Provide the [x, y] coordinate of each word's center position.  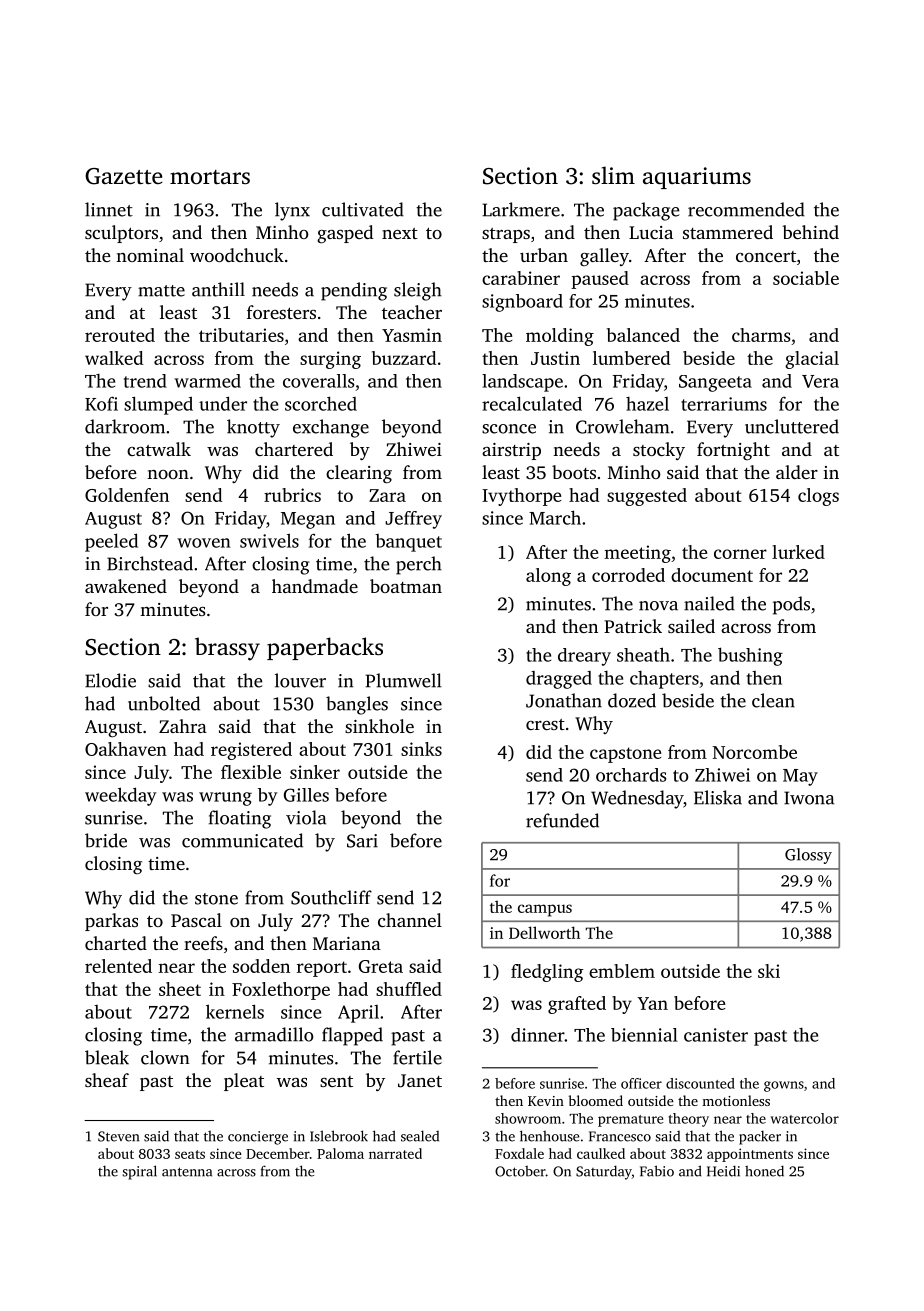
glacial [812, 360]
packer [760, 1137]
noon [168, 474]
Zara [387, 495]
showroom [528, 1118]
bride [106, 840]
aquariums [697, 178]
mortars [210, 177]
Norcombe [755, 752]
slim [613, 175]
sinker [315, 772]
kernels [235, 1011]
